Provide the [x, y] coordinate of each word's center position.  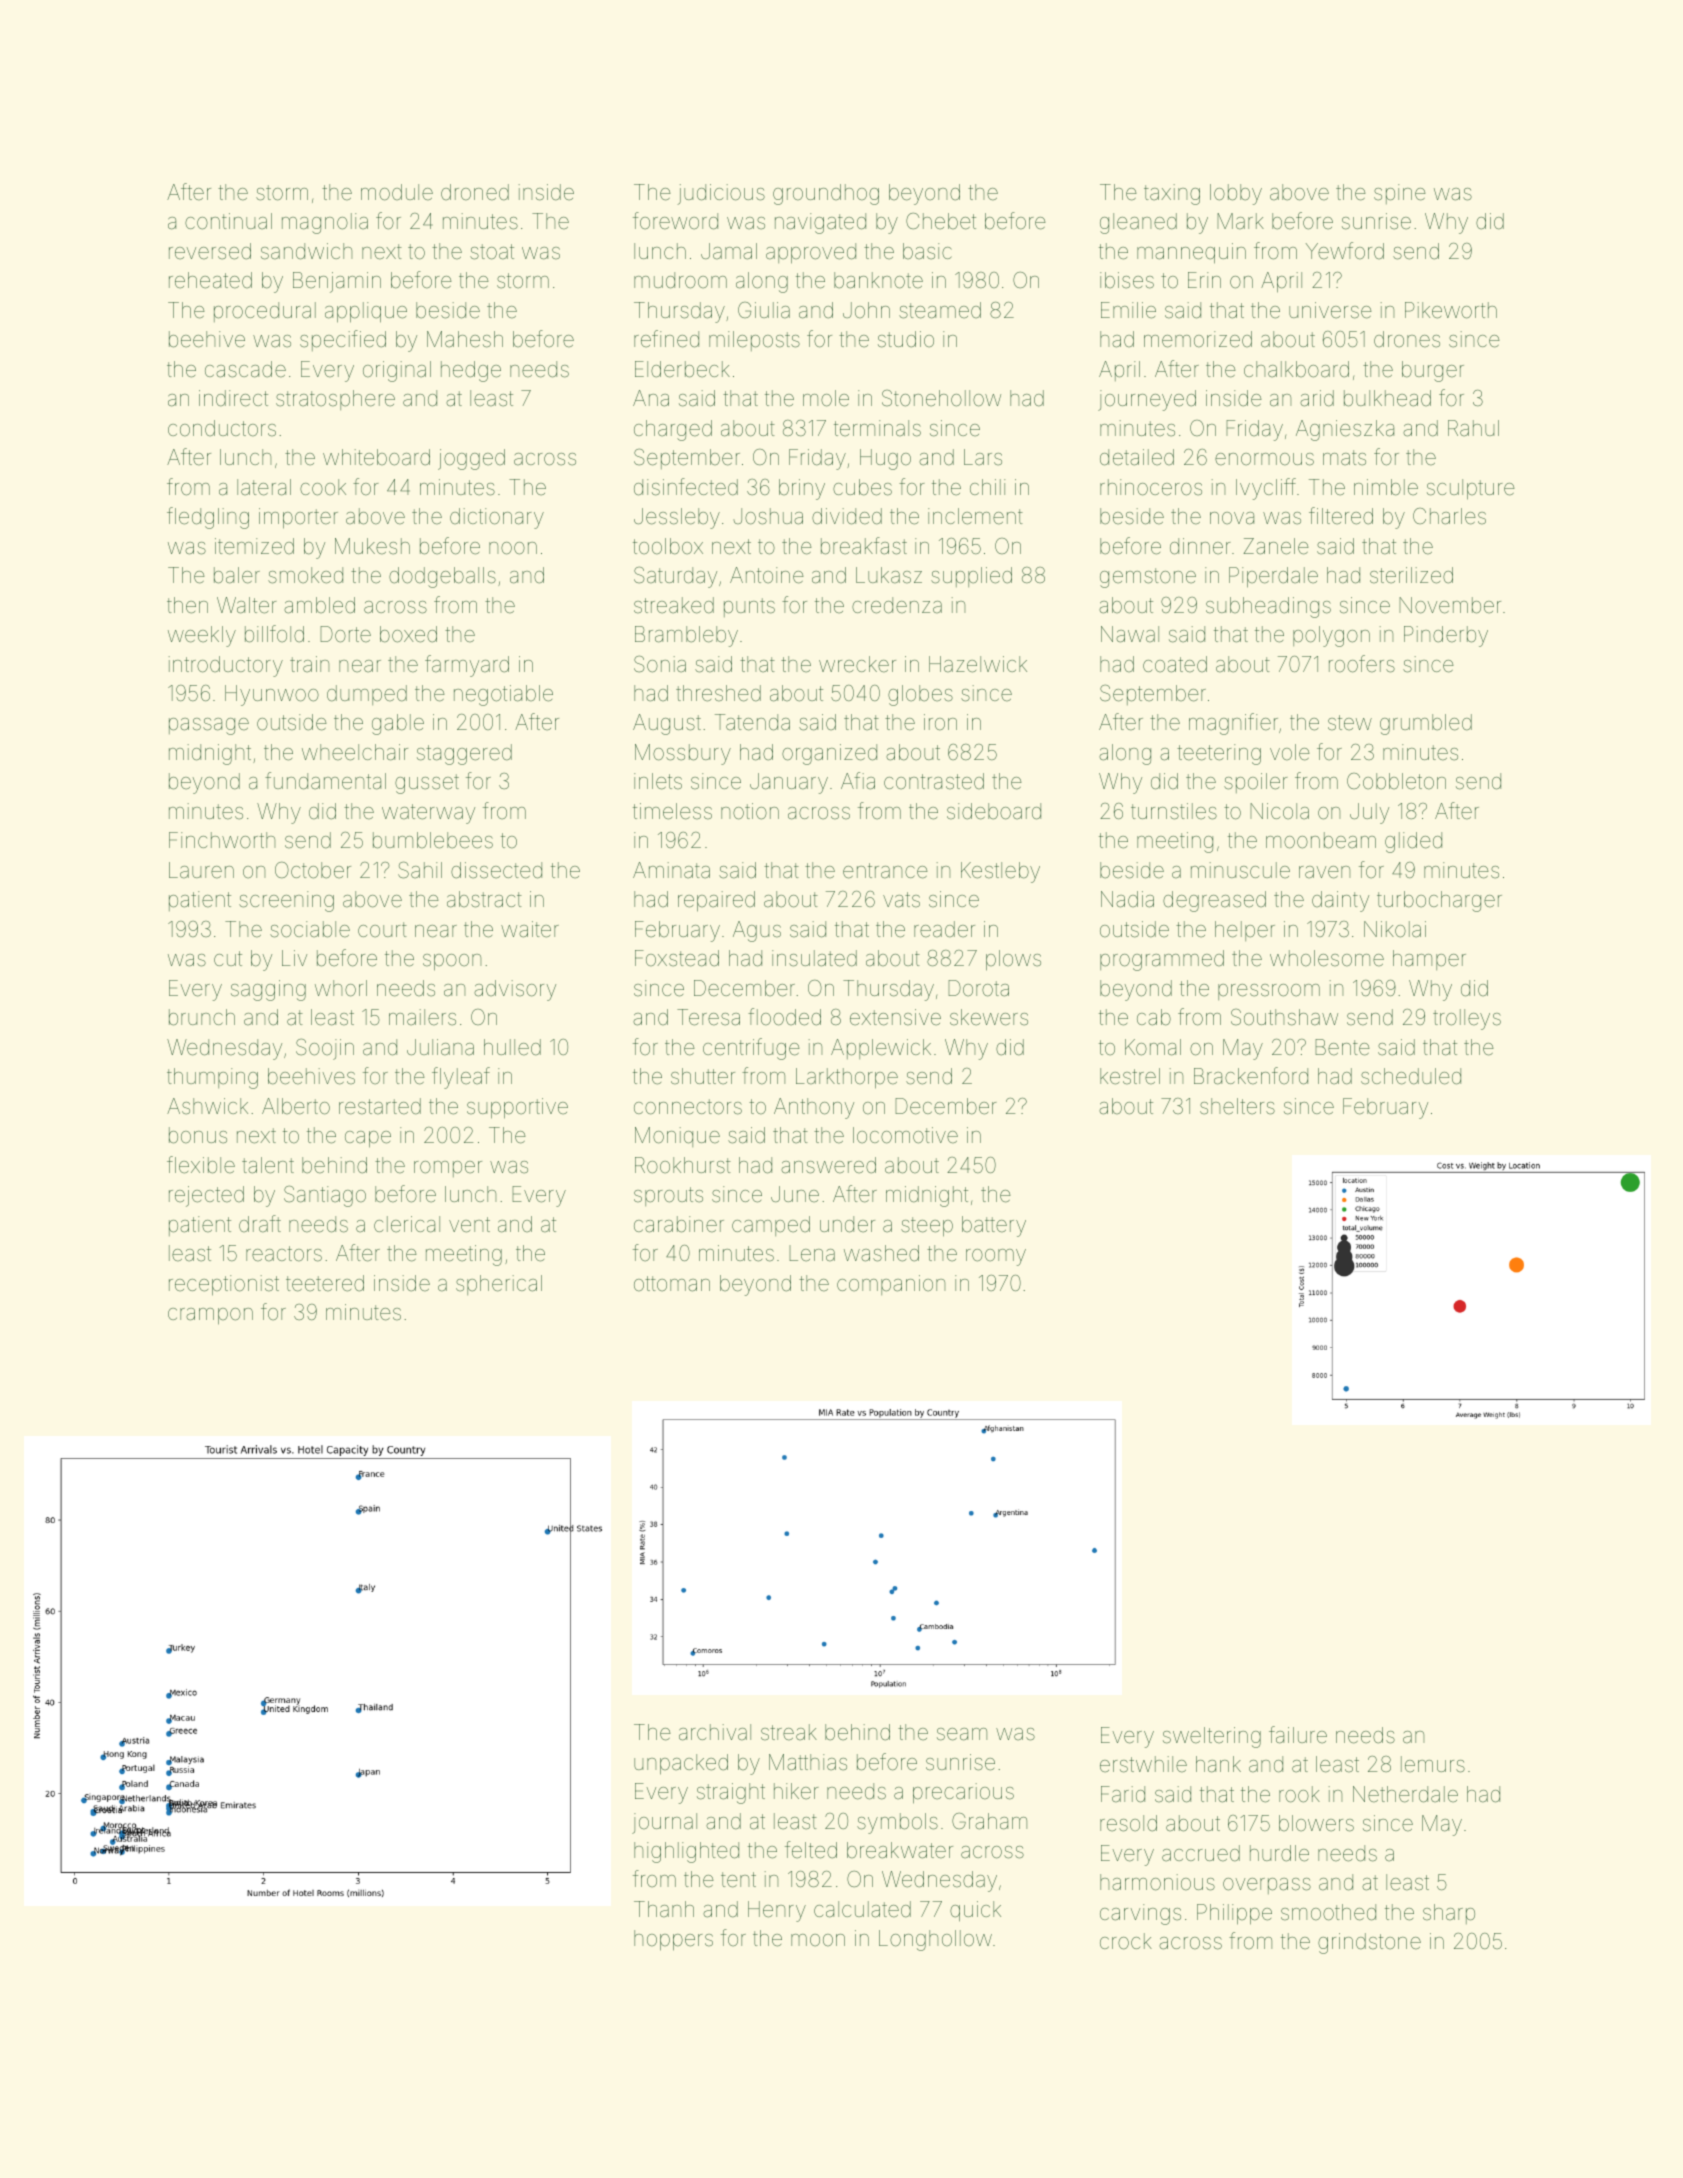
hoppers [673, 1940]
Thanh [664, 1909]
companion [891, 1285]
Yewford [1345, 250]
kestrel [1130, 1076]
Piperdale [1273, 577]
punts [749, 607]
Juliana [440, 1047]
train [309, 664]
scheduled [1411, 1076]
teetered [325, 1283]
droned [475, 192]
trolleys [1467, 1019]
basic [927, 251]
